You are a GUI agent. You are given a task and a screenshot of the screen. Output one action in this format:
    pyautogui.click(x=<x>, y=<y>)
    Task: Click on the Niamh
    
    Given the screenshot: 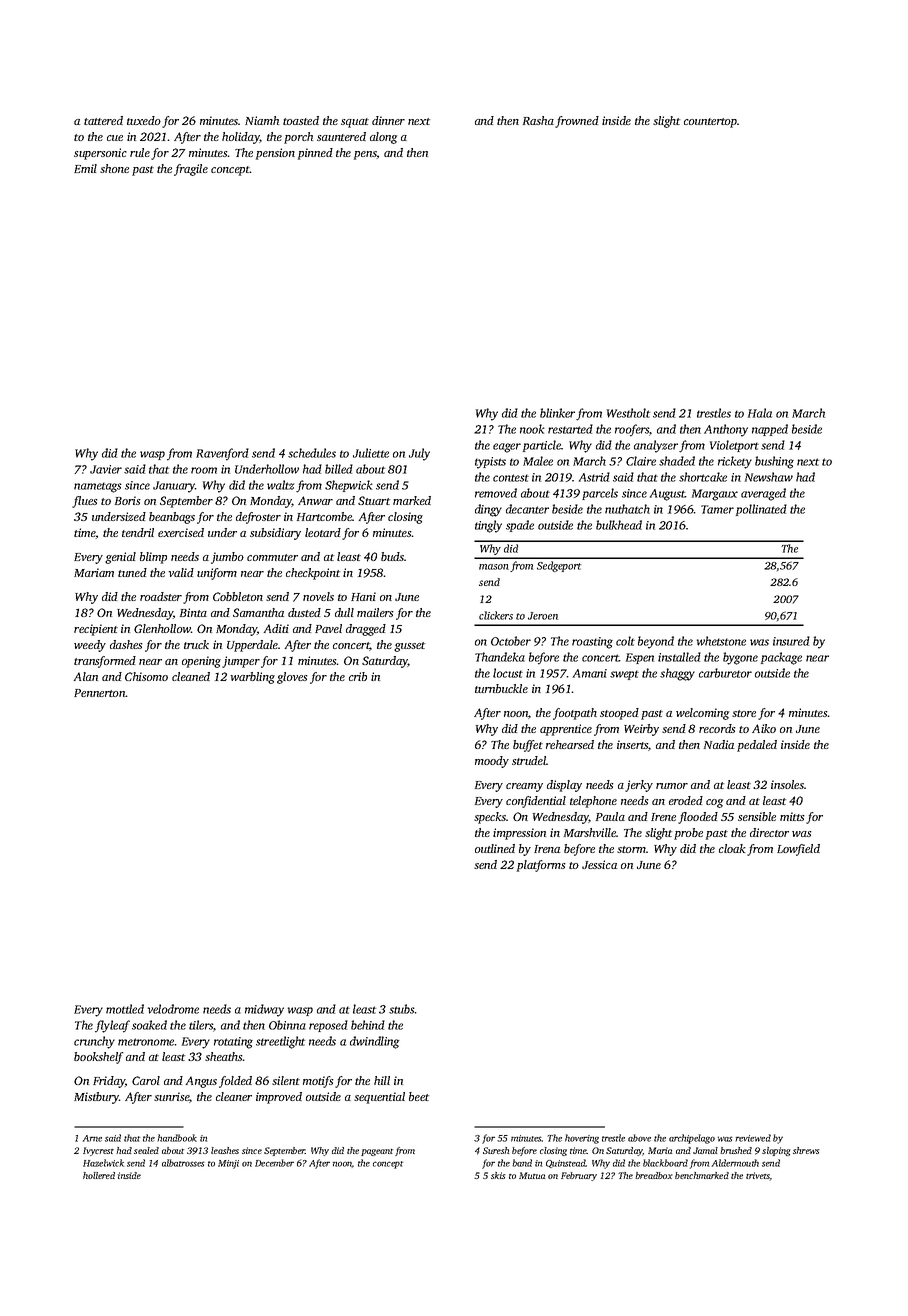 What is the action you would take?
    pyautogui.click(x=262, y=120)
